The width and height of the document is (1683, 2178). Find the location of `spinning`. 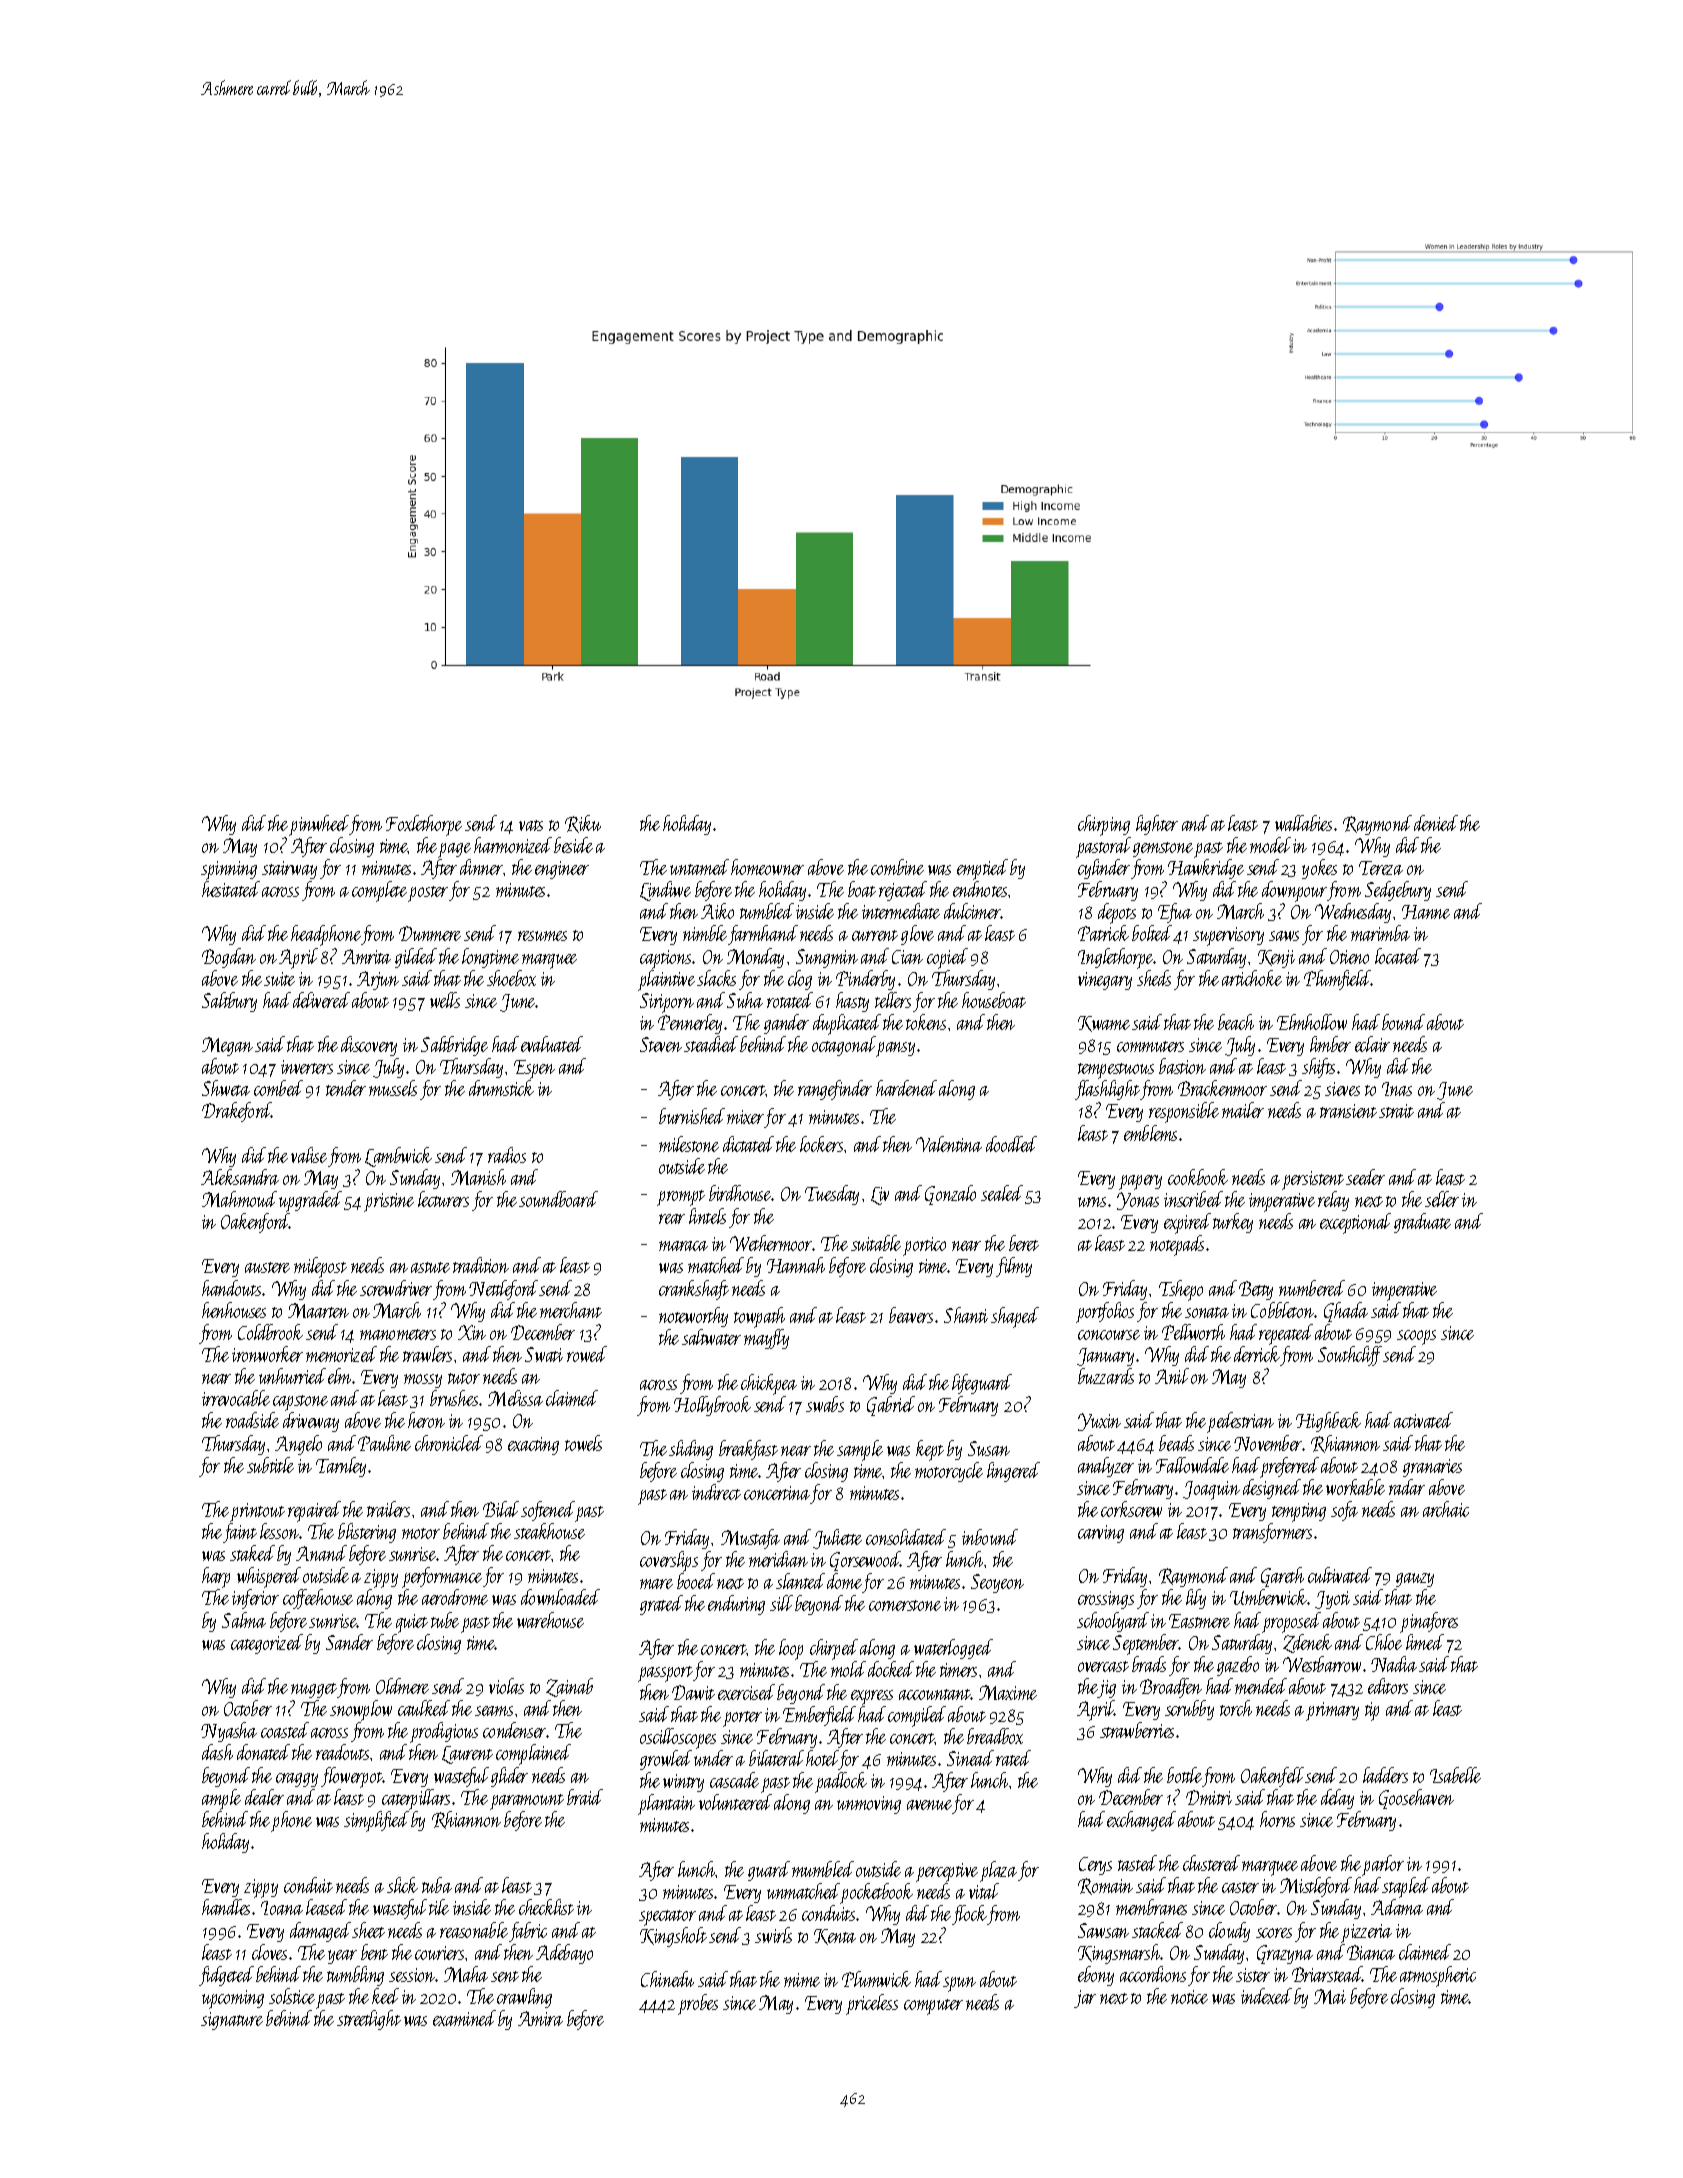

spinning is located at coordinates (229, 870).
